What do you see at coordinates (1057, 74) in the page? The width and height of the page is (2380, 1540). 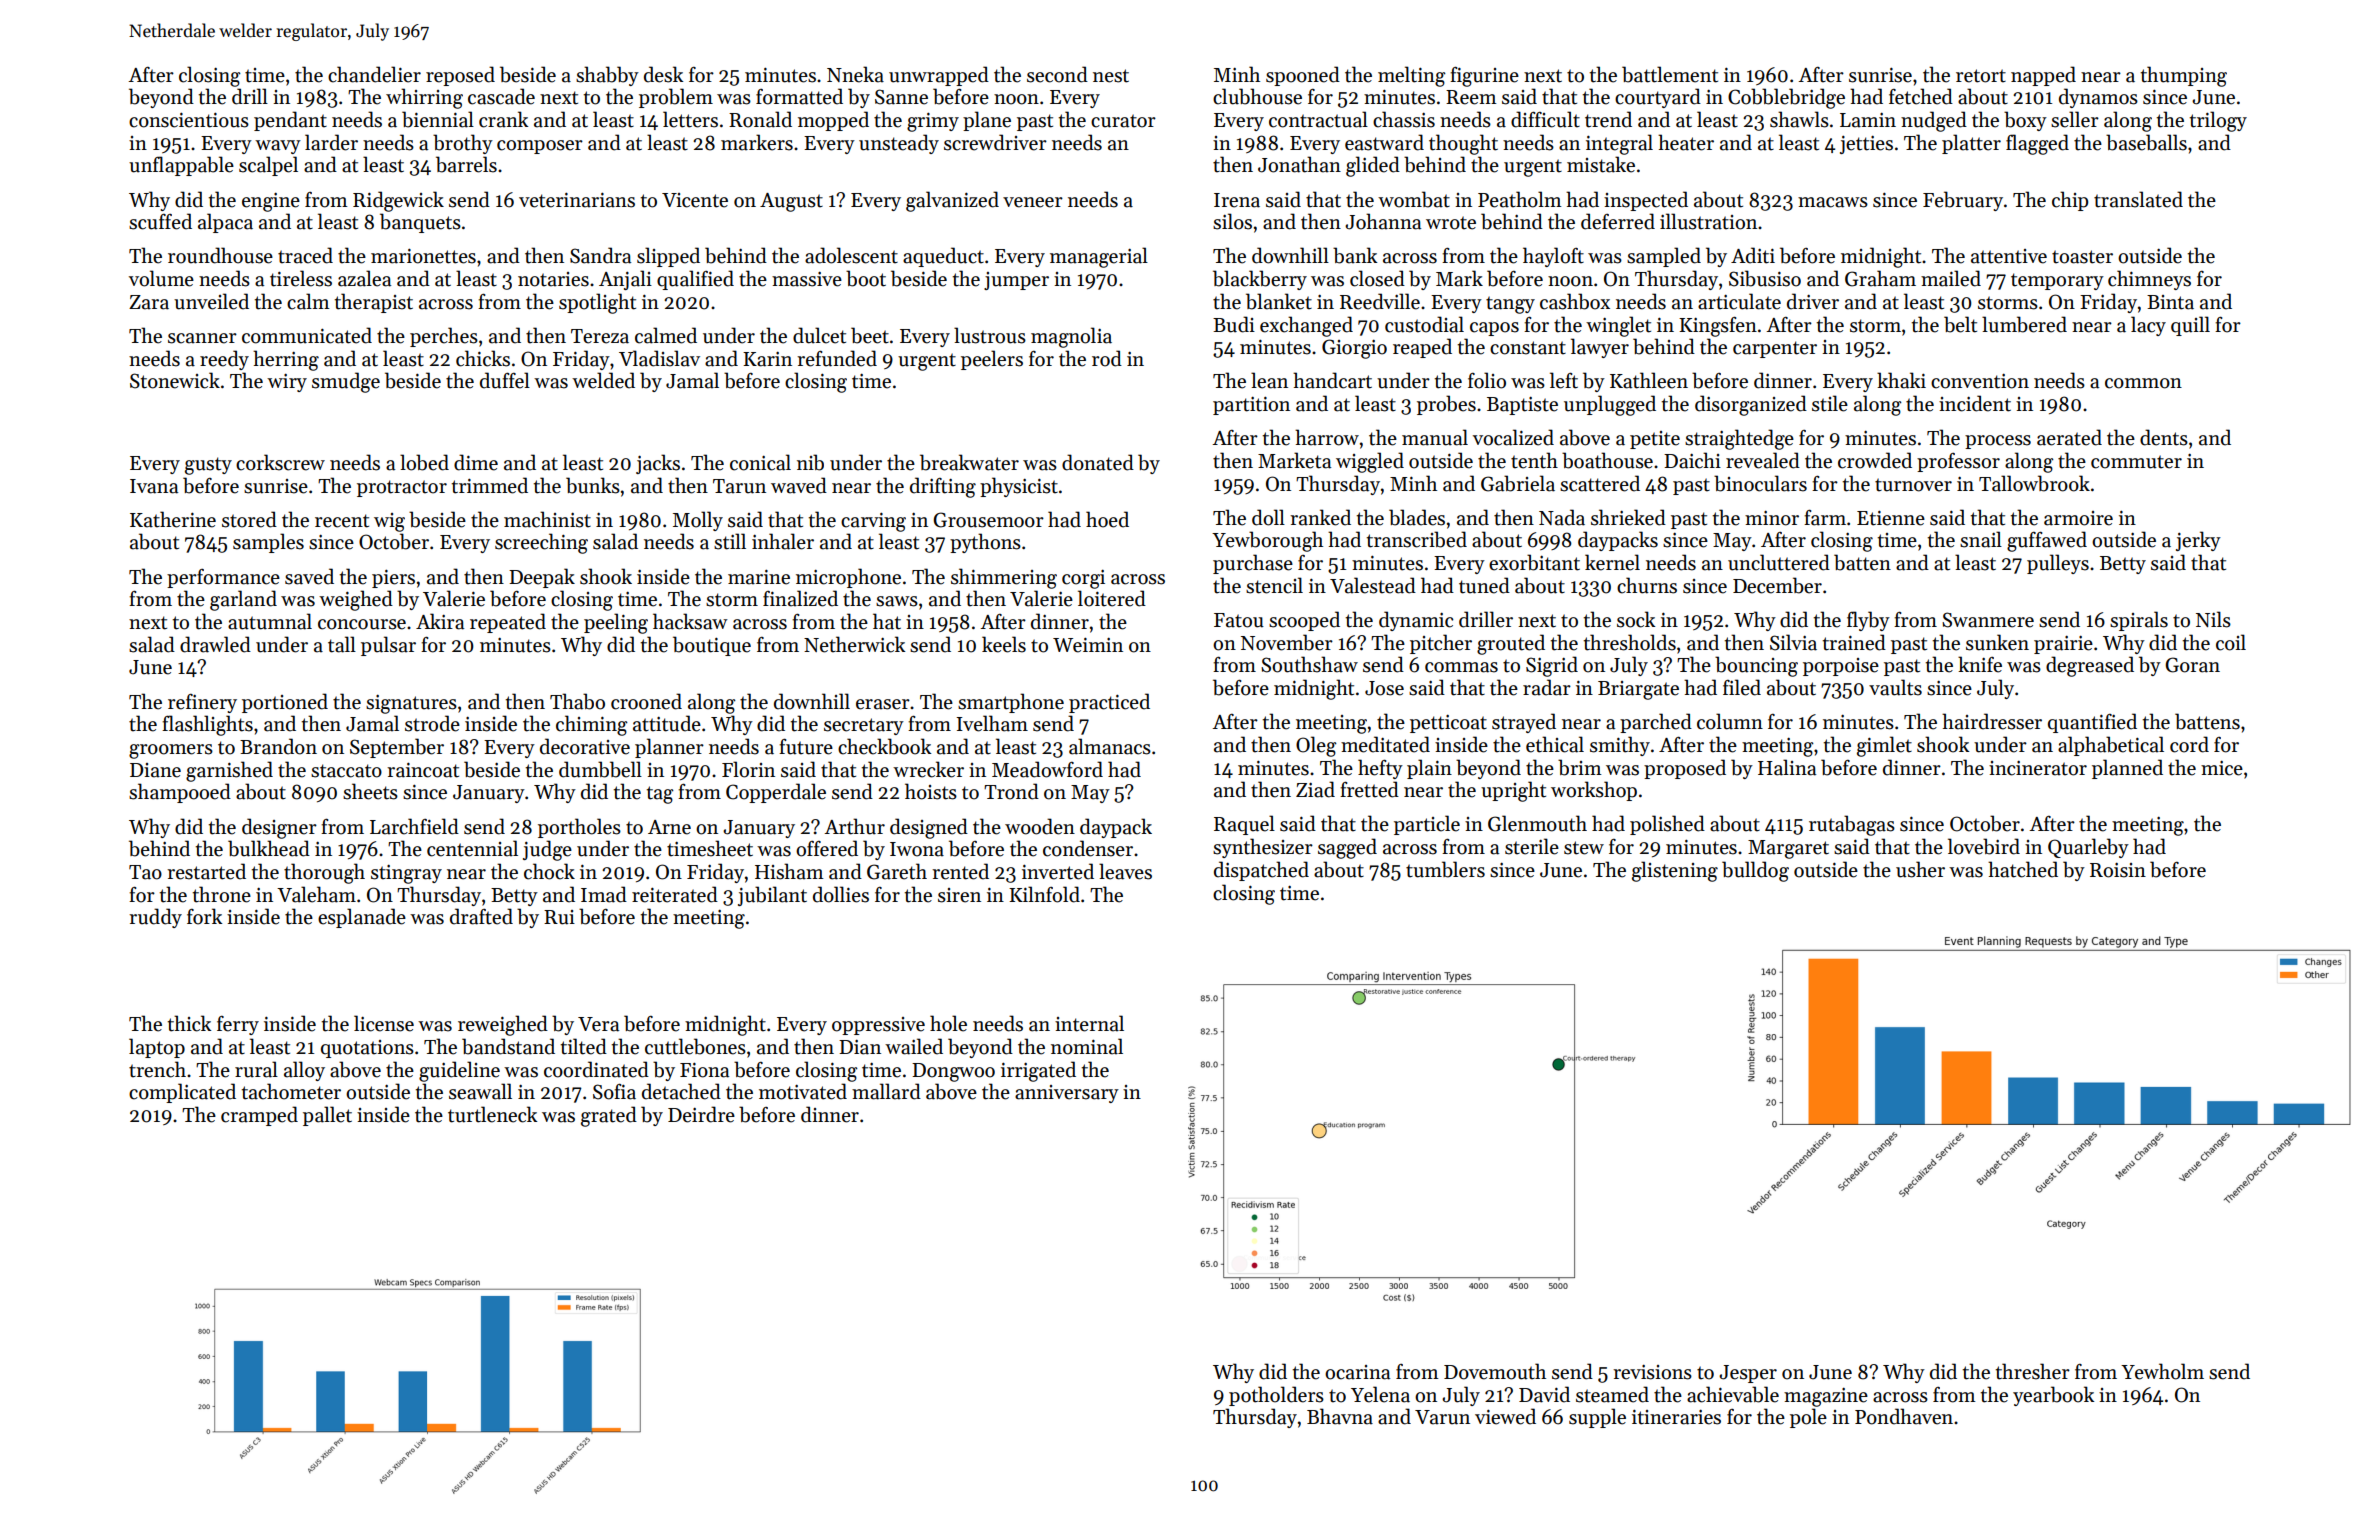 I see `second` at bounding box center [1057, 74].
